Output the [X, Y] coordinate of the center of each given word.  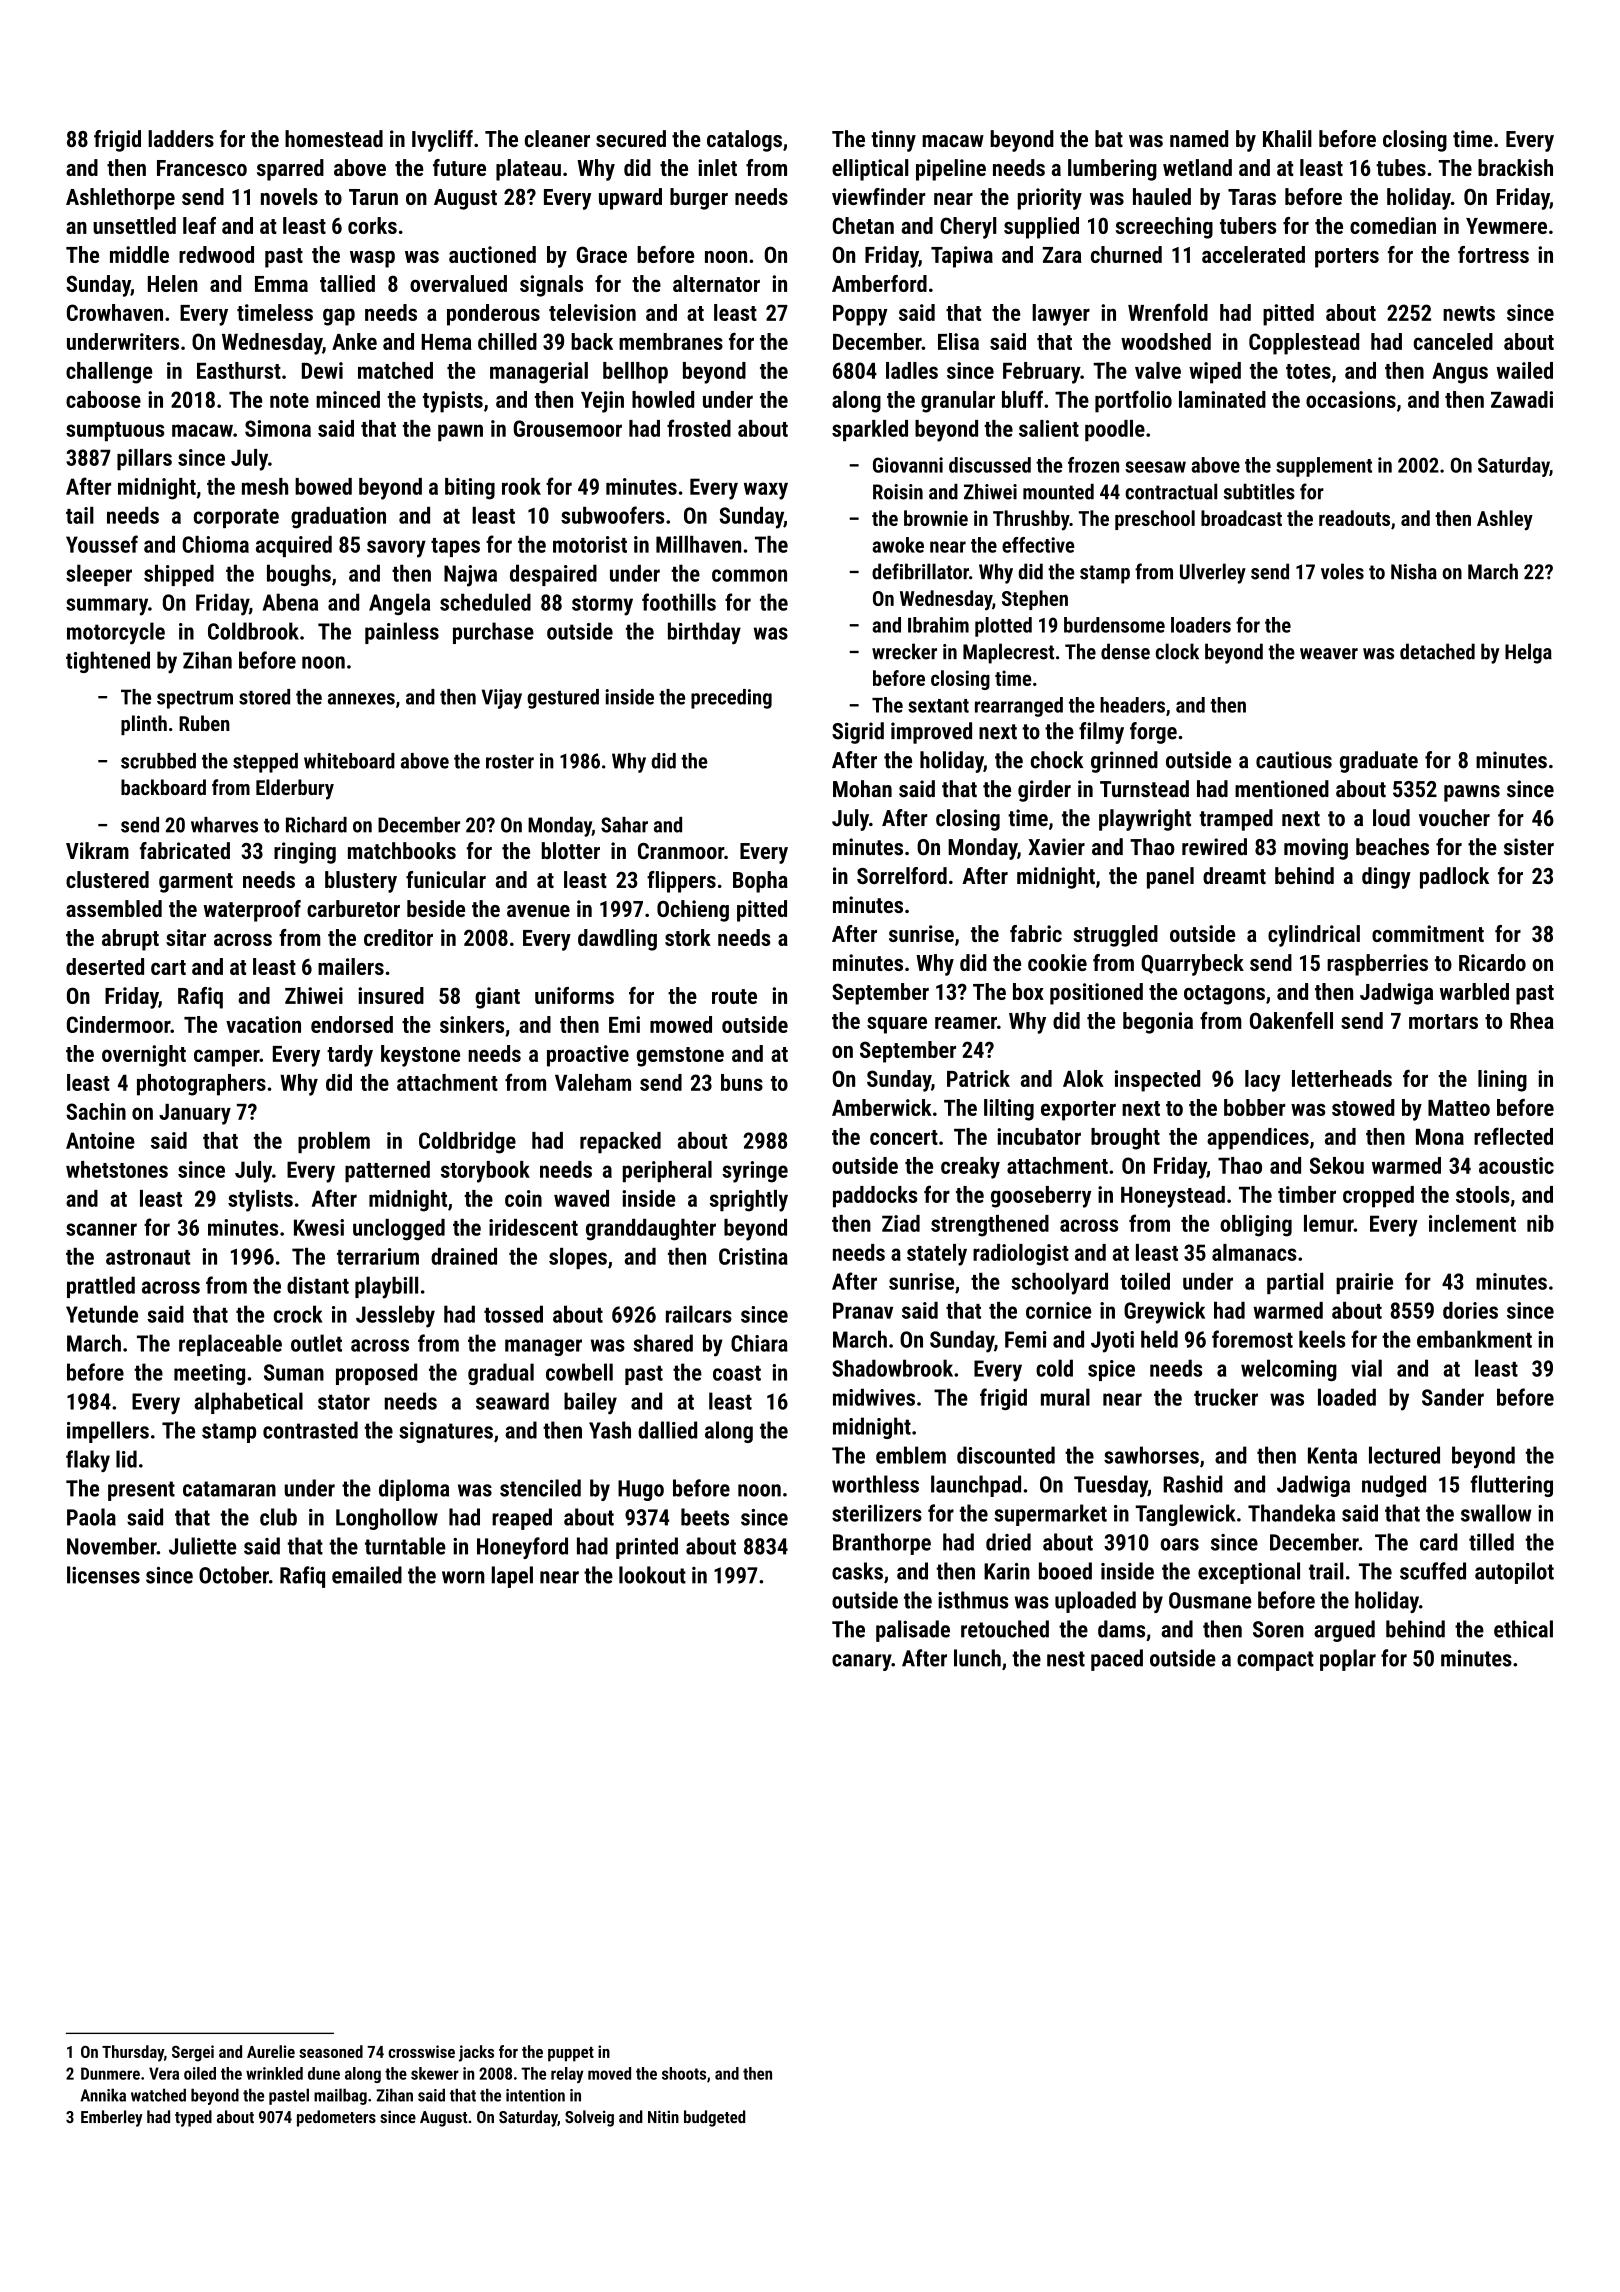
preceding [731, 699]
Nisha [1414, 571]
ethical [1523, 1629]
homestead [334, 138]
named [1199, 138]
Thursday [133, 2053]
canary [862, 1662]
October [234, 1575]
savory [396, 549]
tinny [893, 141]
